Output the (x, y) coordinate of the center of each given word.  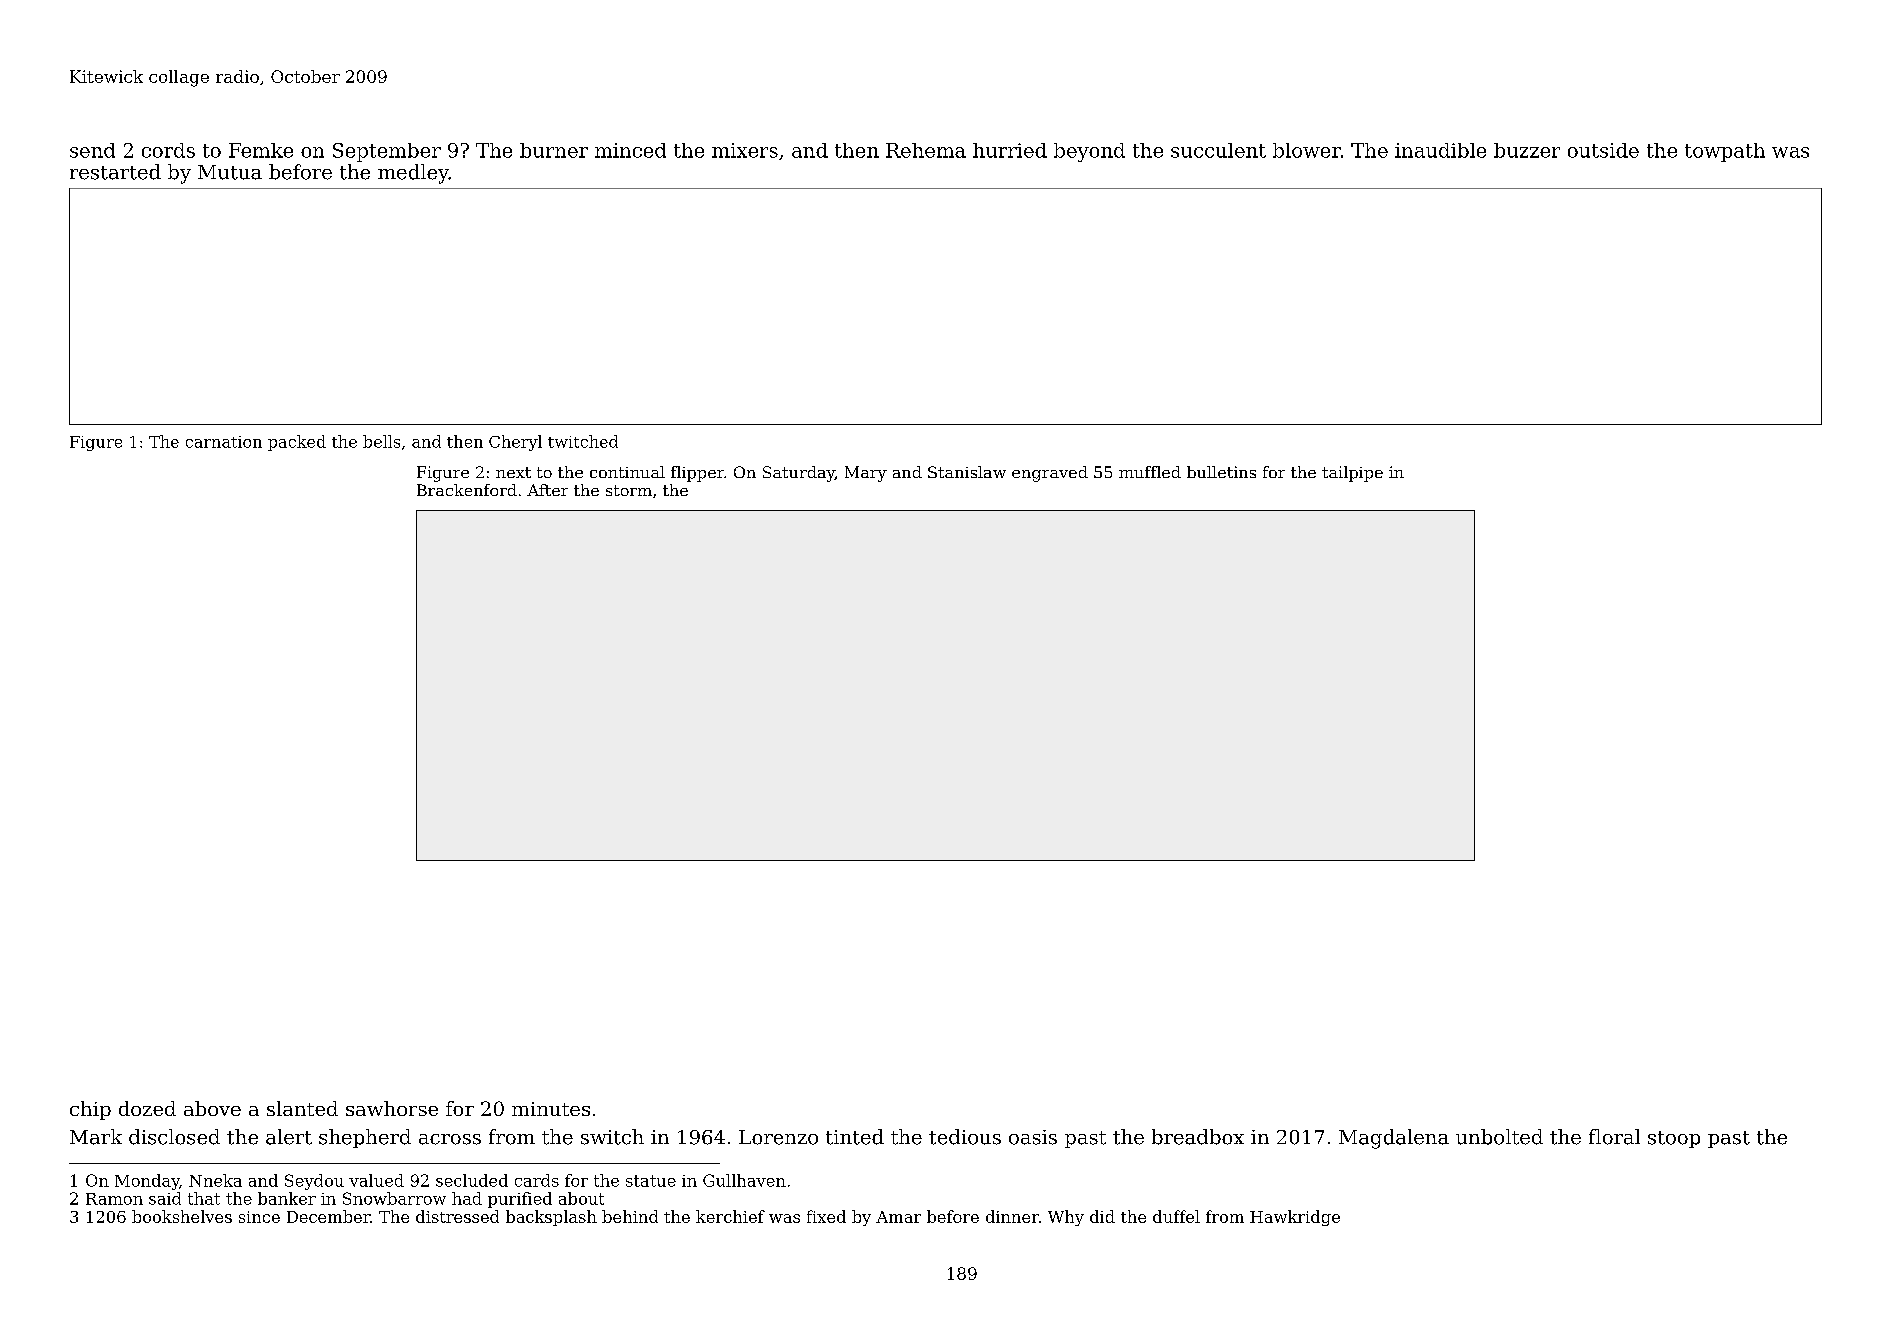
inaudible (1440, 150)
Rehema (926, 150)
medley (413, 174)
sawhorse (392, 1108)
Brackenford (467, 490)
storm (629, 490)
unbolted (1499, 1137)
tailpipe (1352, 474)
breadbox (1198, 1137)
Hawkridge (1295, 1218)
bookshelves (182, 1216)
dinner (1012, 1216)
